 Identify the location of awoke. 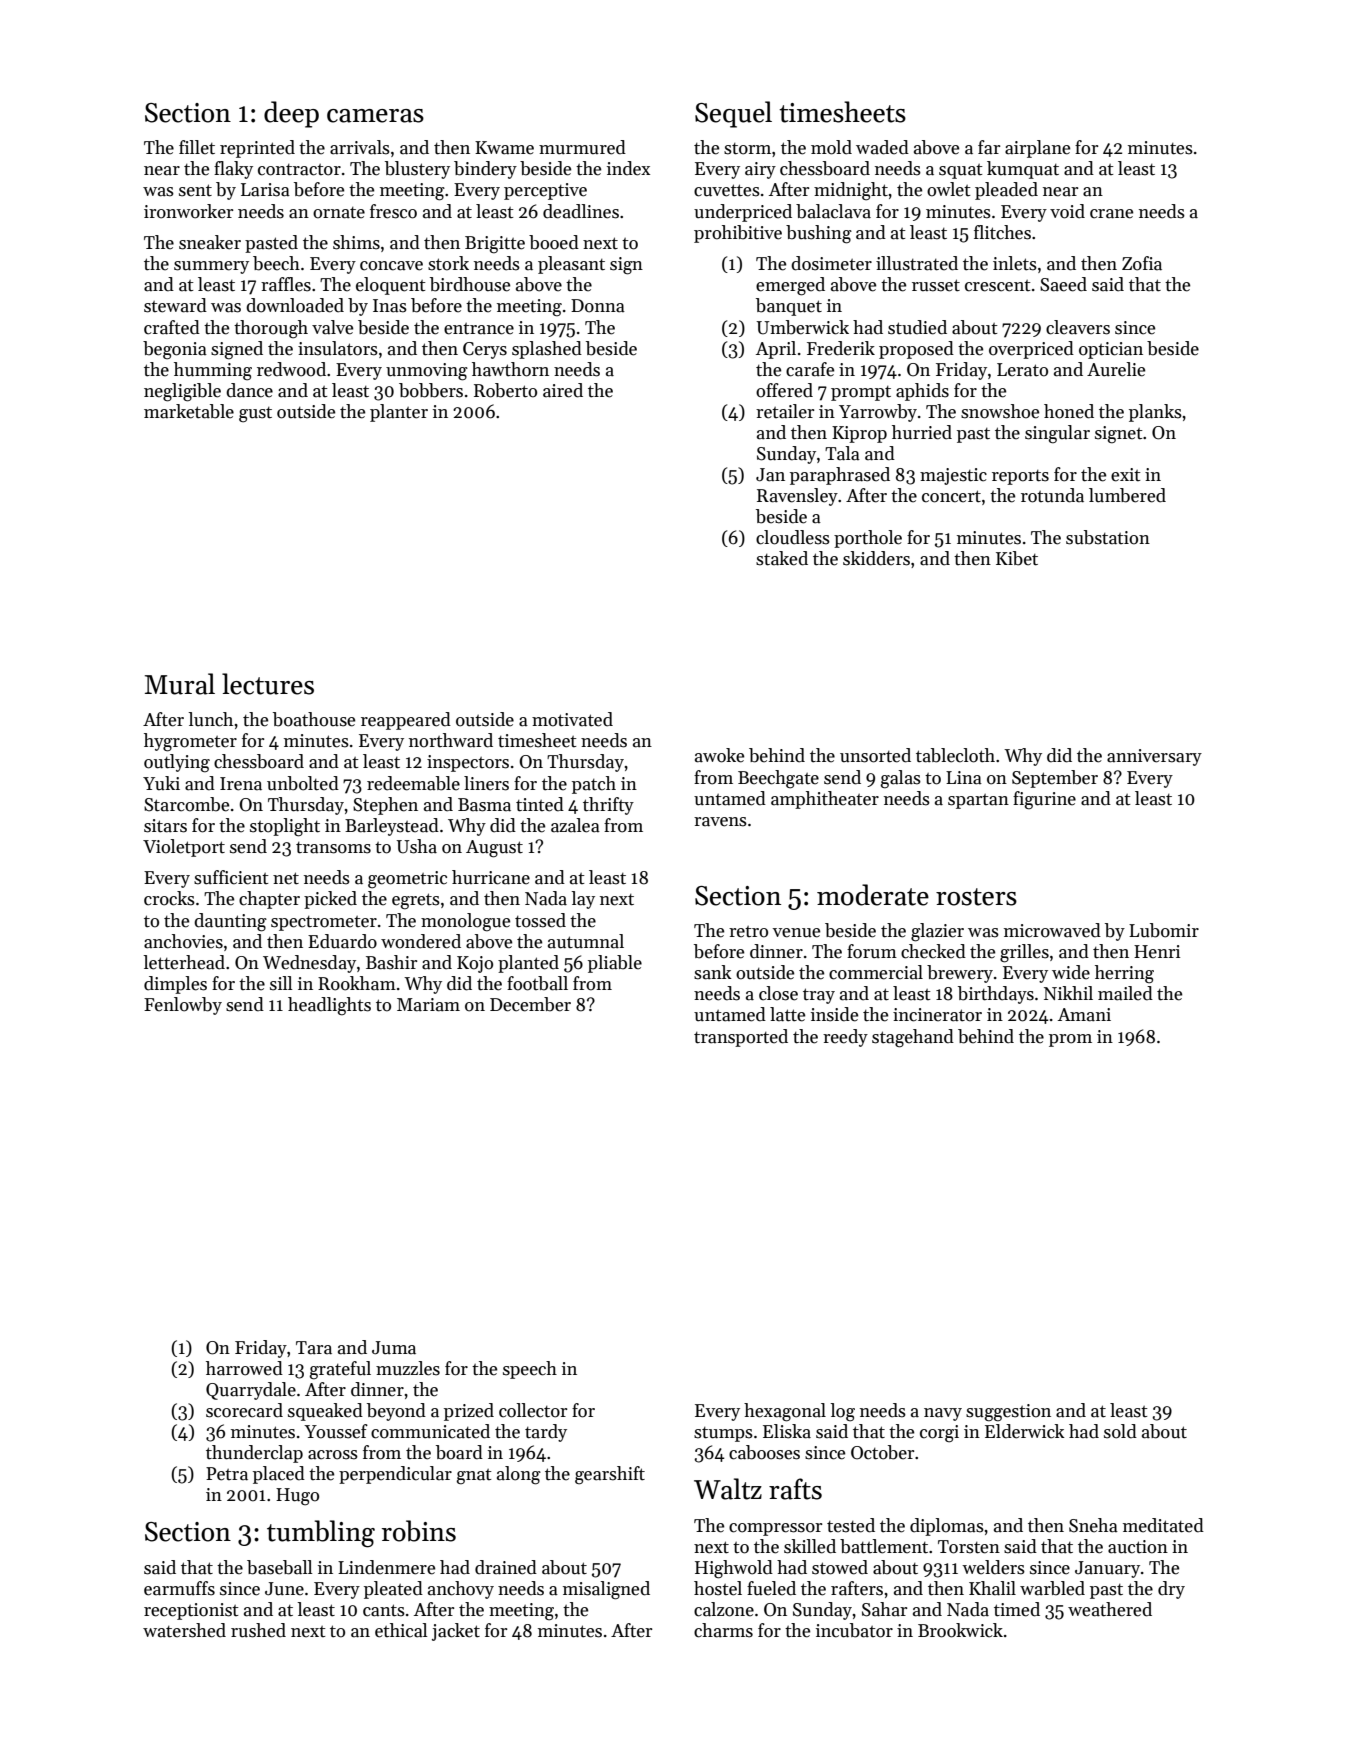
(719, 755).
